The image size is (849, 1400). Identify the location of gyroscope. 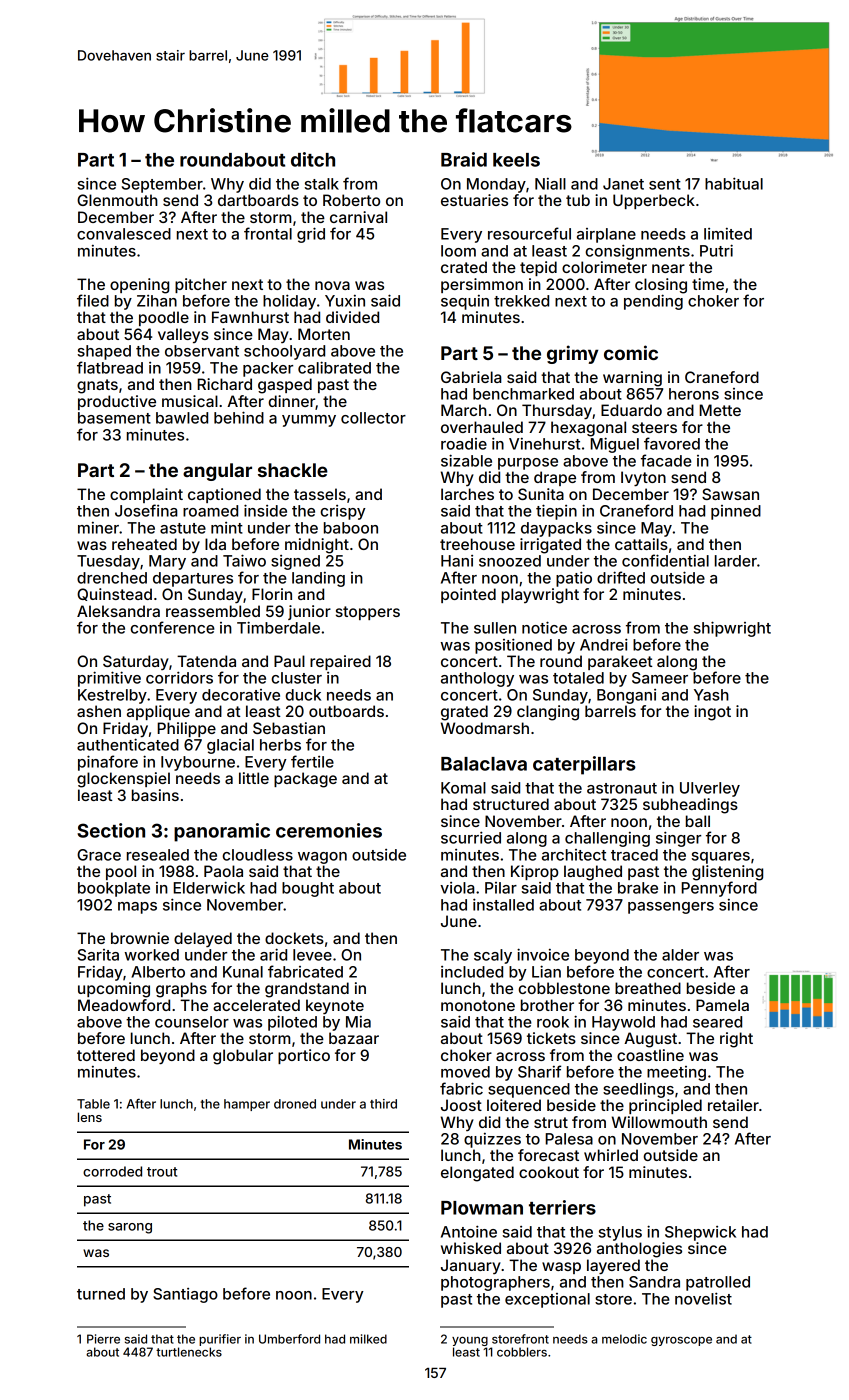
(681, 1341).
